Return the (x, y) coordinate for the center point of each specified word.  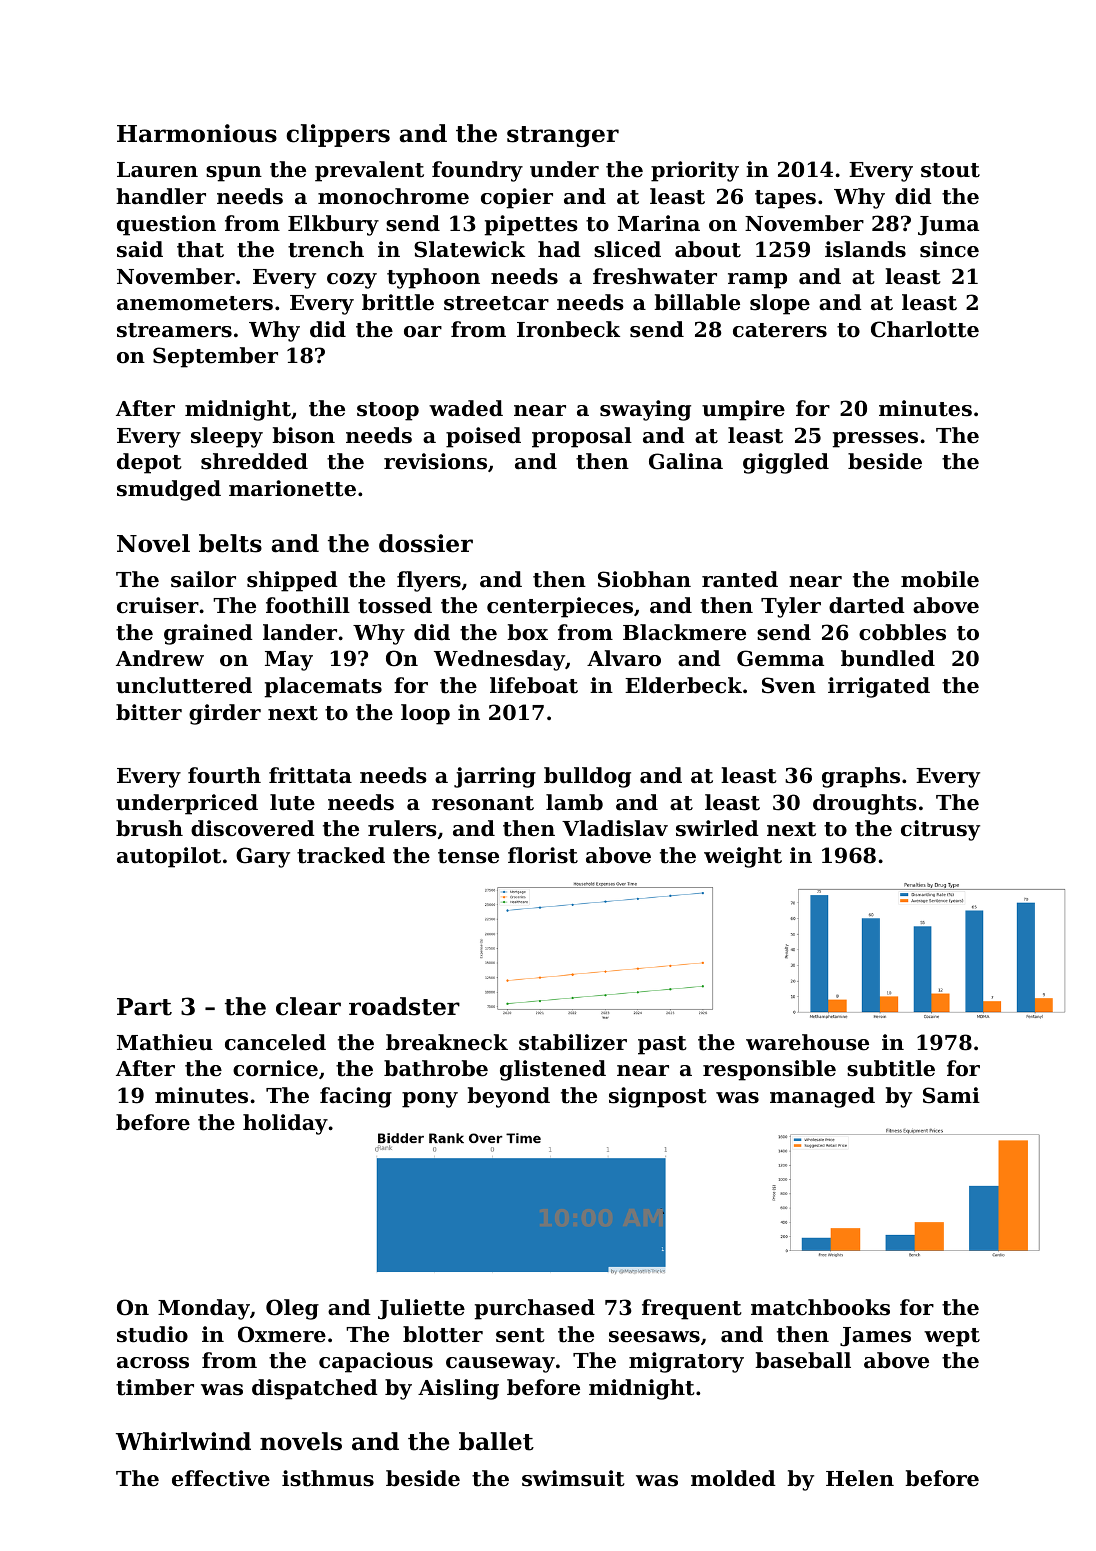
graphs (861, 777)
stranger (563, 136)
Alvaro (624, 658)
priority (695, 171)
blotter (443, 1334)
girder (225, 714)
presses (875, 440)
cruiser (158, 605)
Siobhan (644, 579)
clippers (338, 135)
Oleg (292, 1309)
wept (952, 1337)
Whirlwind (183, 1441)
